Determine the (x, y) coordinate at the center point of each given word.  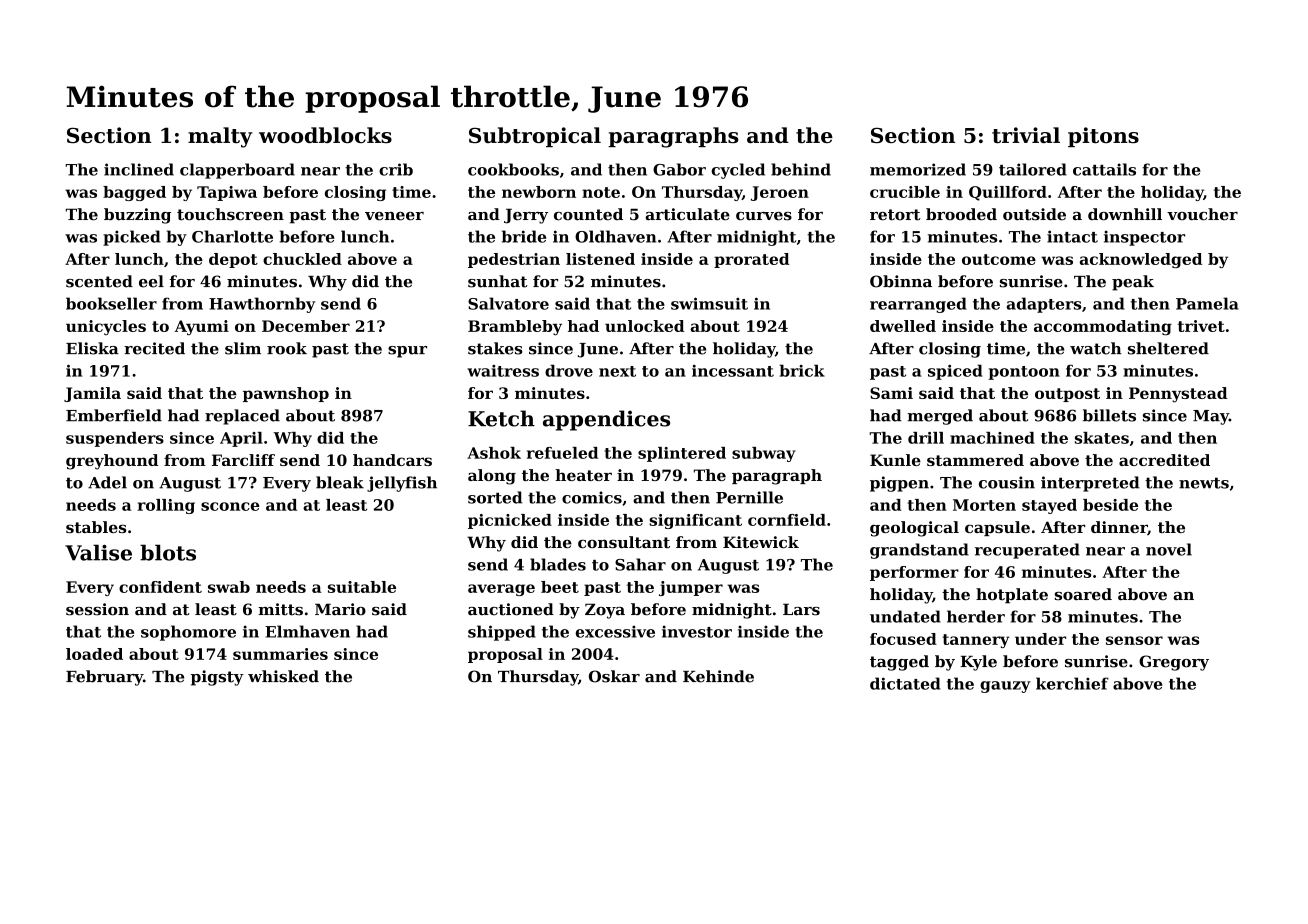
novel (1169, 549)
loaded (94, 654)
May (1211, 417)
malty (220, 137)
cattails (1104, 169)
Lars (801, 610)
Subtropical (535, 137)
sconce (230, 506)
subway (764, 454)
